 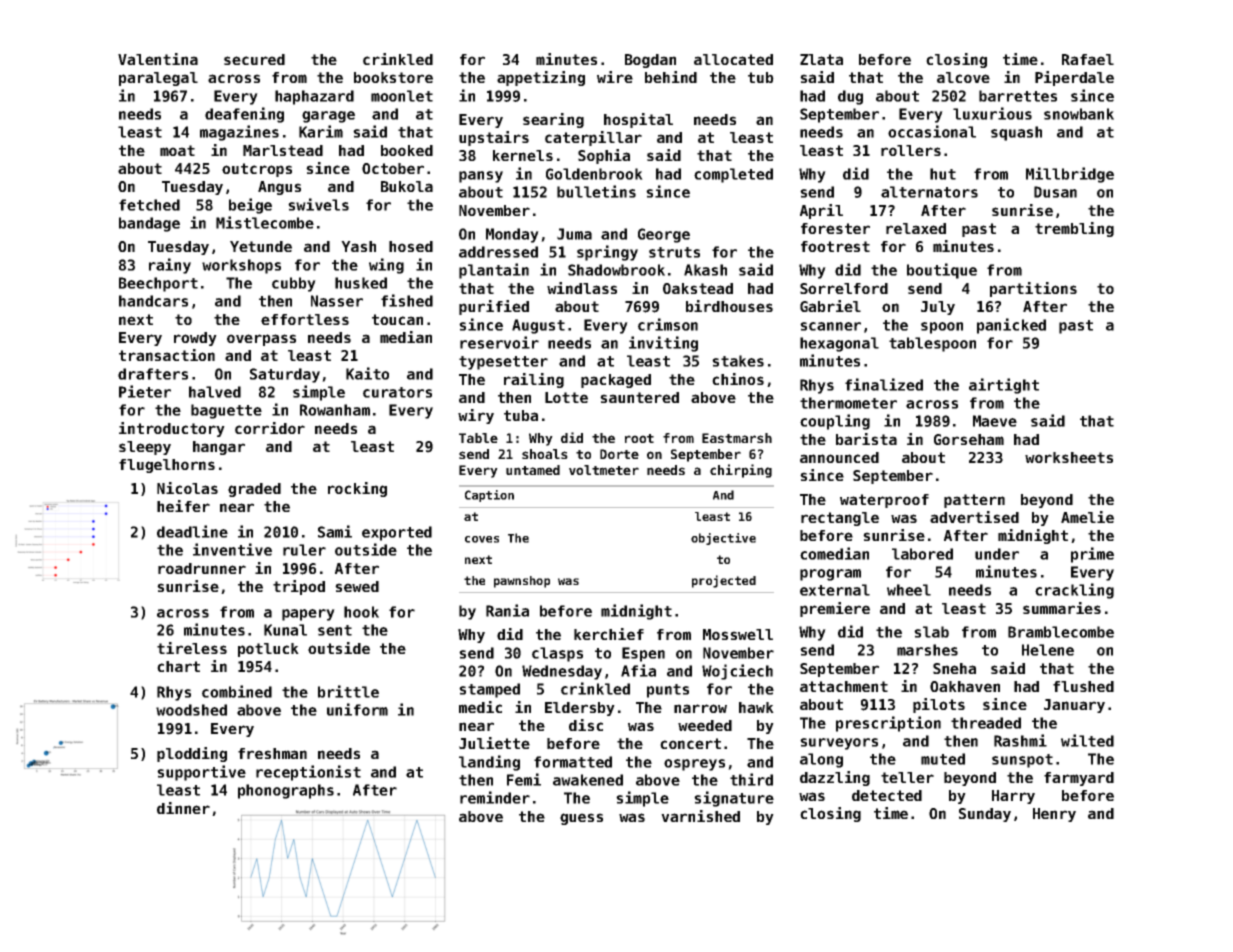 I want to click on Zlata, so click(x=821, y=59).
